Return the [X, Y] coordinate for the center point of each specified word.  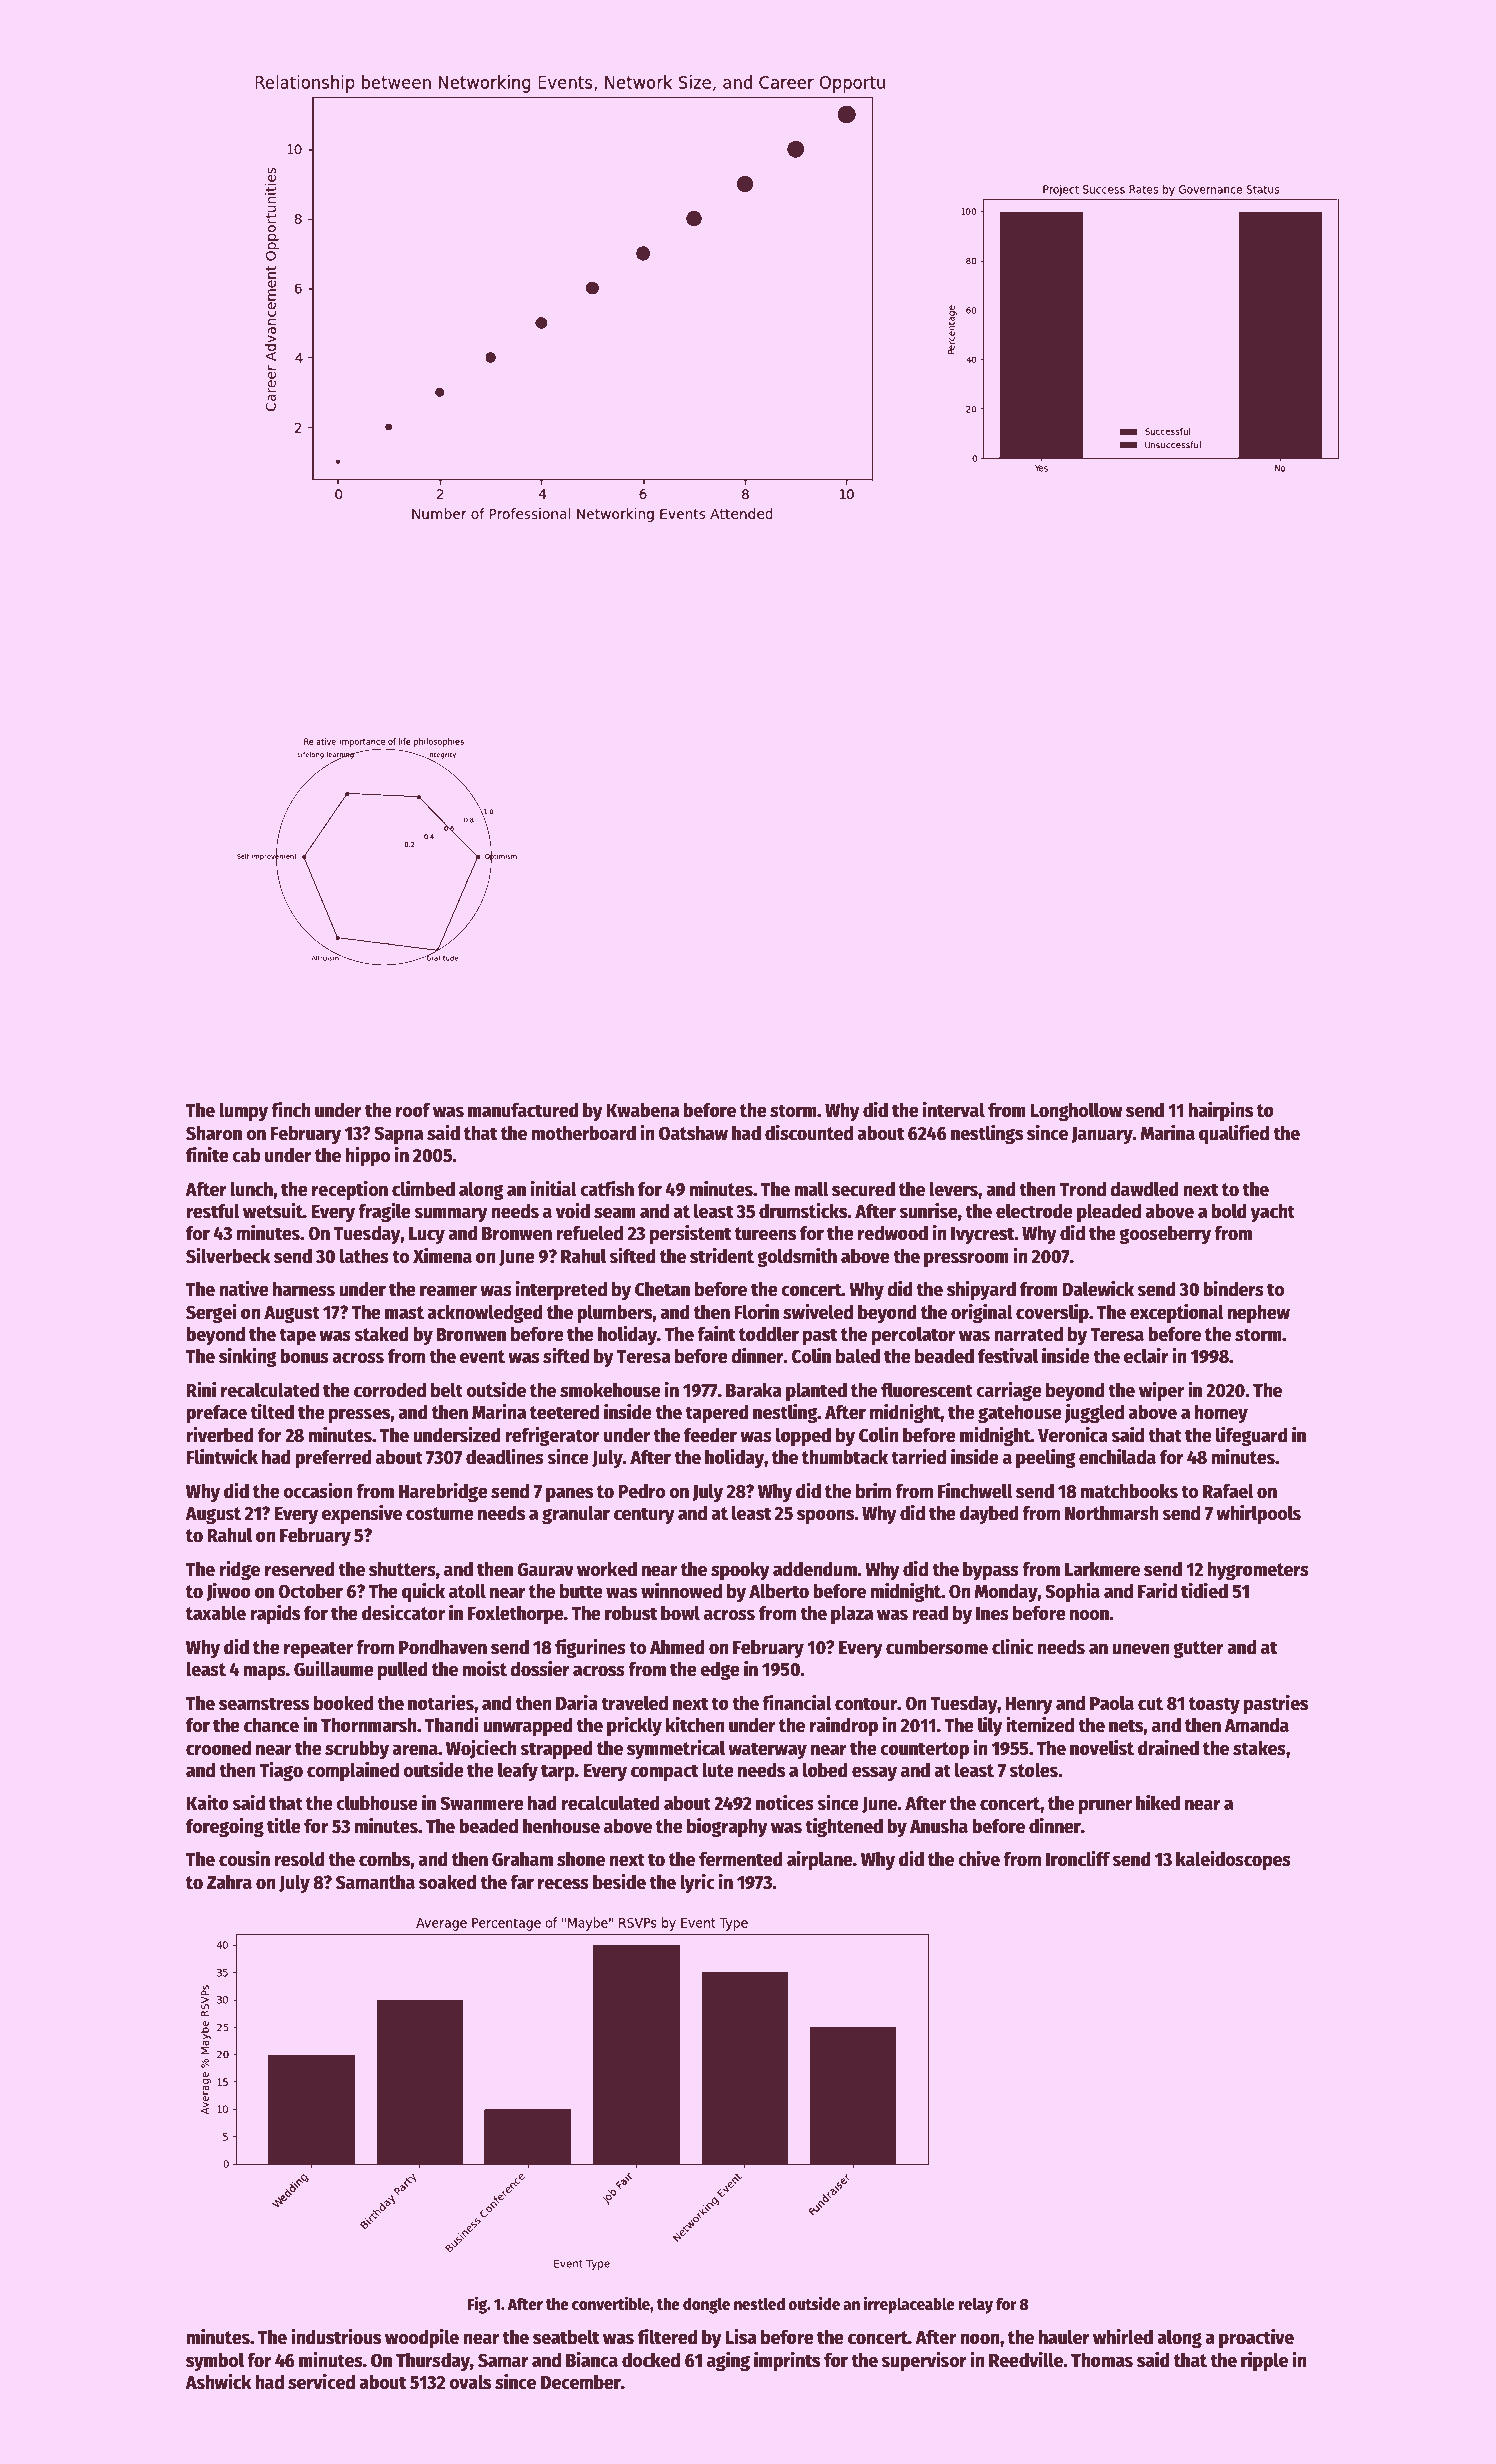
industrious [336, 2336]
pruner [1105, 1806]
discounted [809, 1132]
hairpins [1221, 1111]
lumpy [243, 1111]
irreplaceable [909, 2305]
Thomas [1102, 2360]
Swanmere [482, 1803]
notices [785, 1802]
